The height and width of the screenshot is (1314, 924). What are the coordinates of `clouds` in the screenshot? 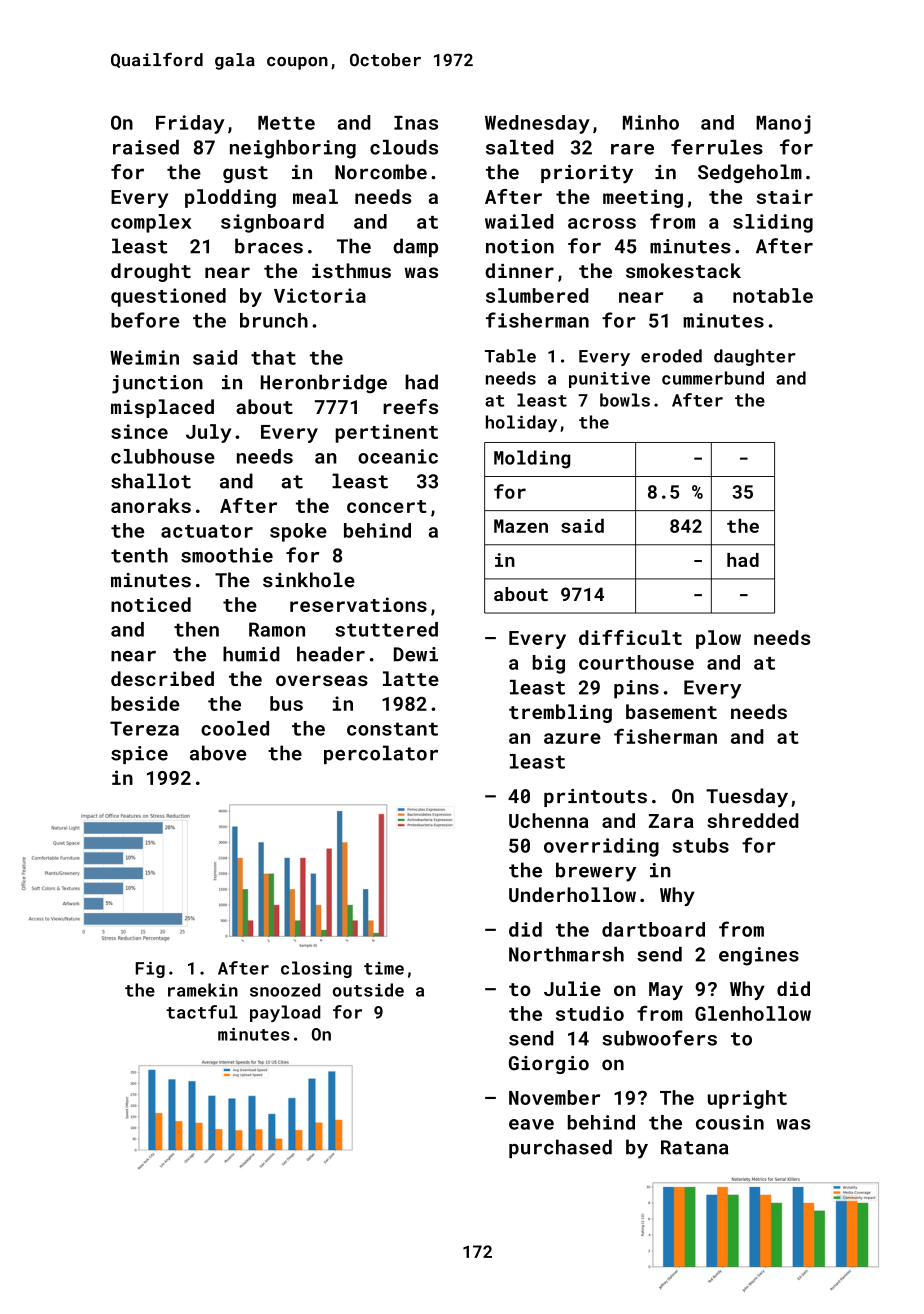 It's located at (404, 147).
